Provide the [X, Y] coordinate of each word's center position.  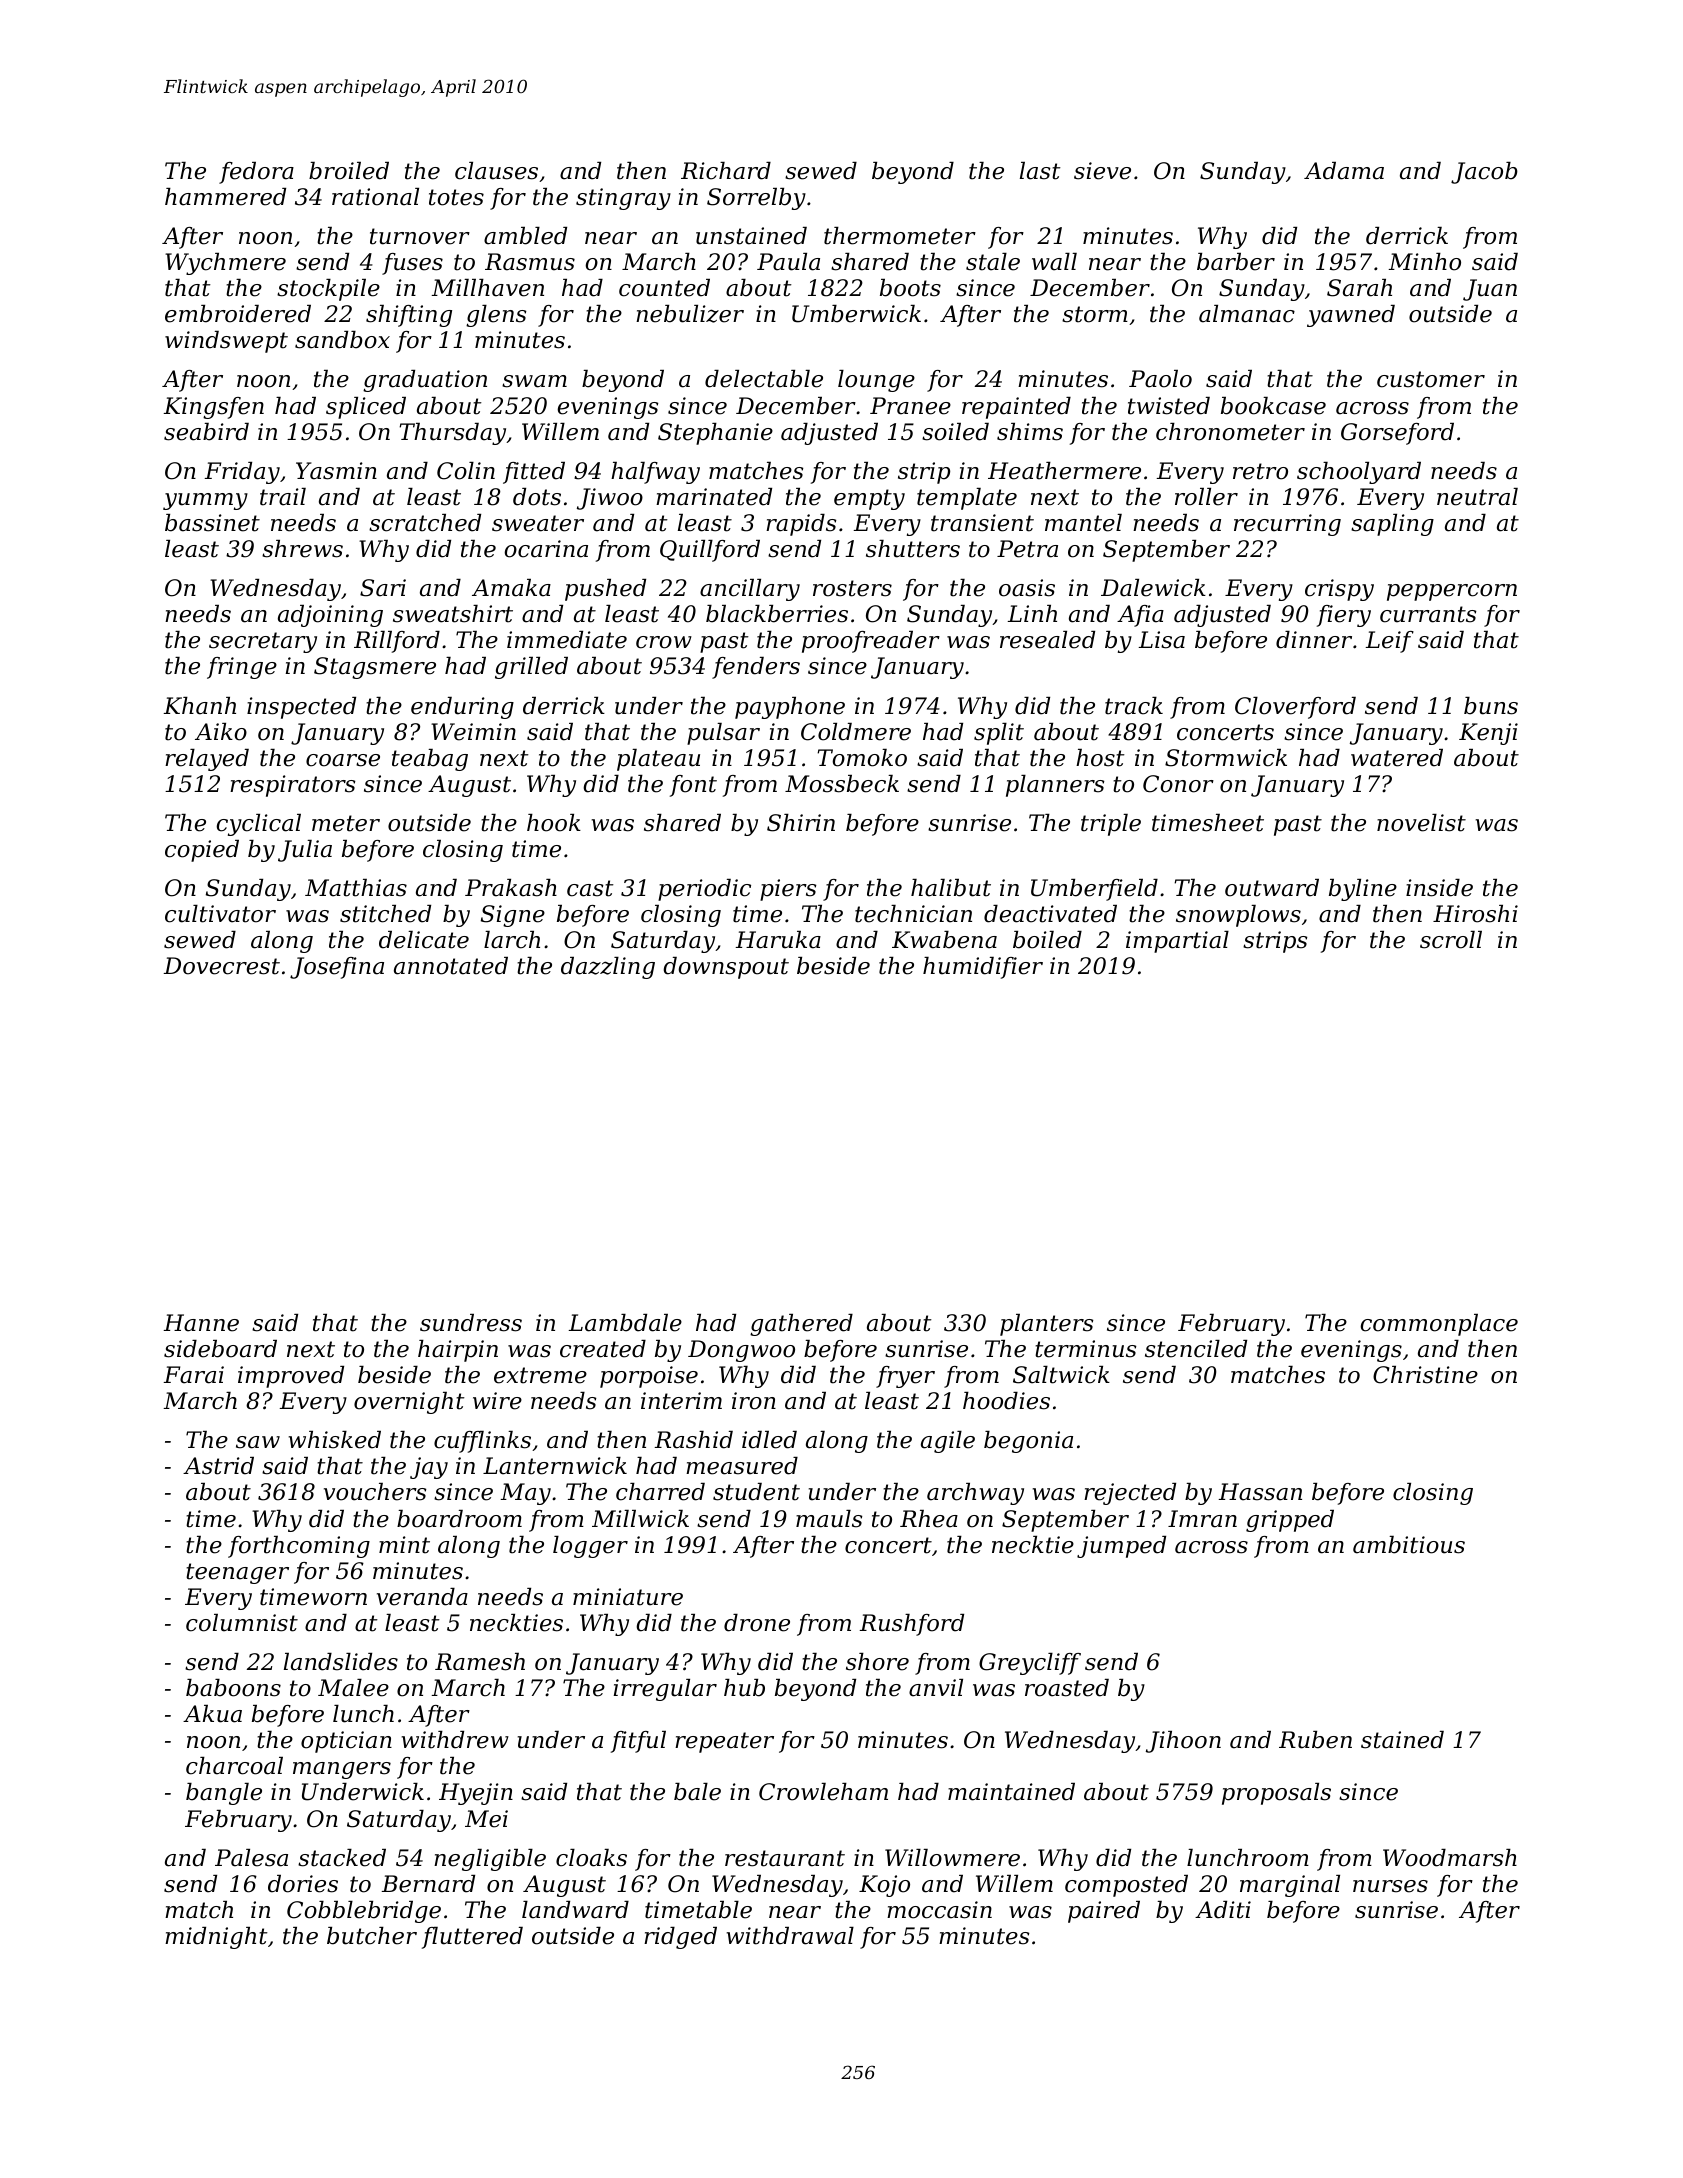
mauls [829, 1519]
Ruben [1315, 1740]
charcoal [234, 1766]
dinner [1314, 640]
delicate [424, 940]
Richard [726, 171]
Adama [1344, 171]
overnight [409, 1403]
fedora [256, 173]
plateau [658, 760]
